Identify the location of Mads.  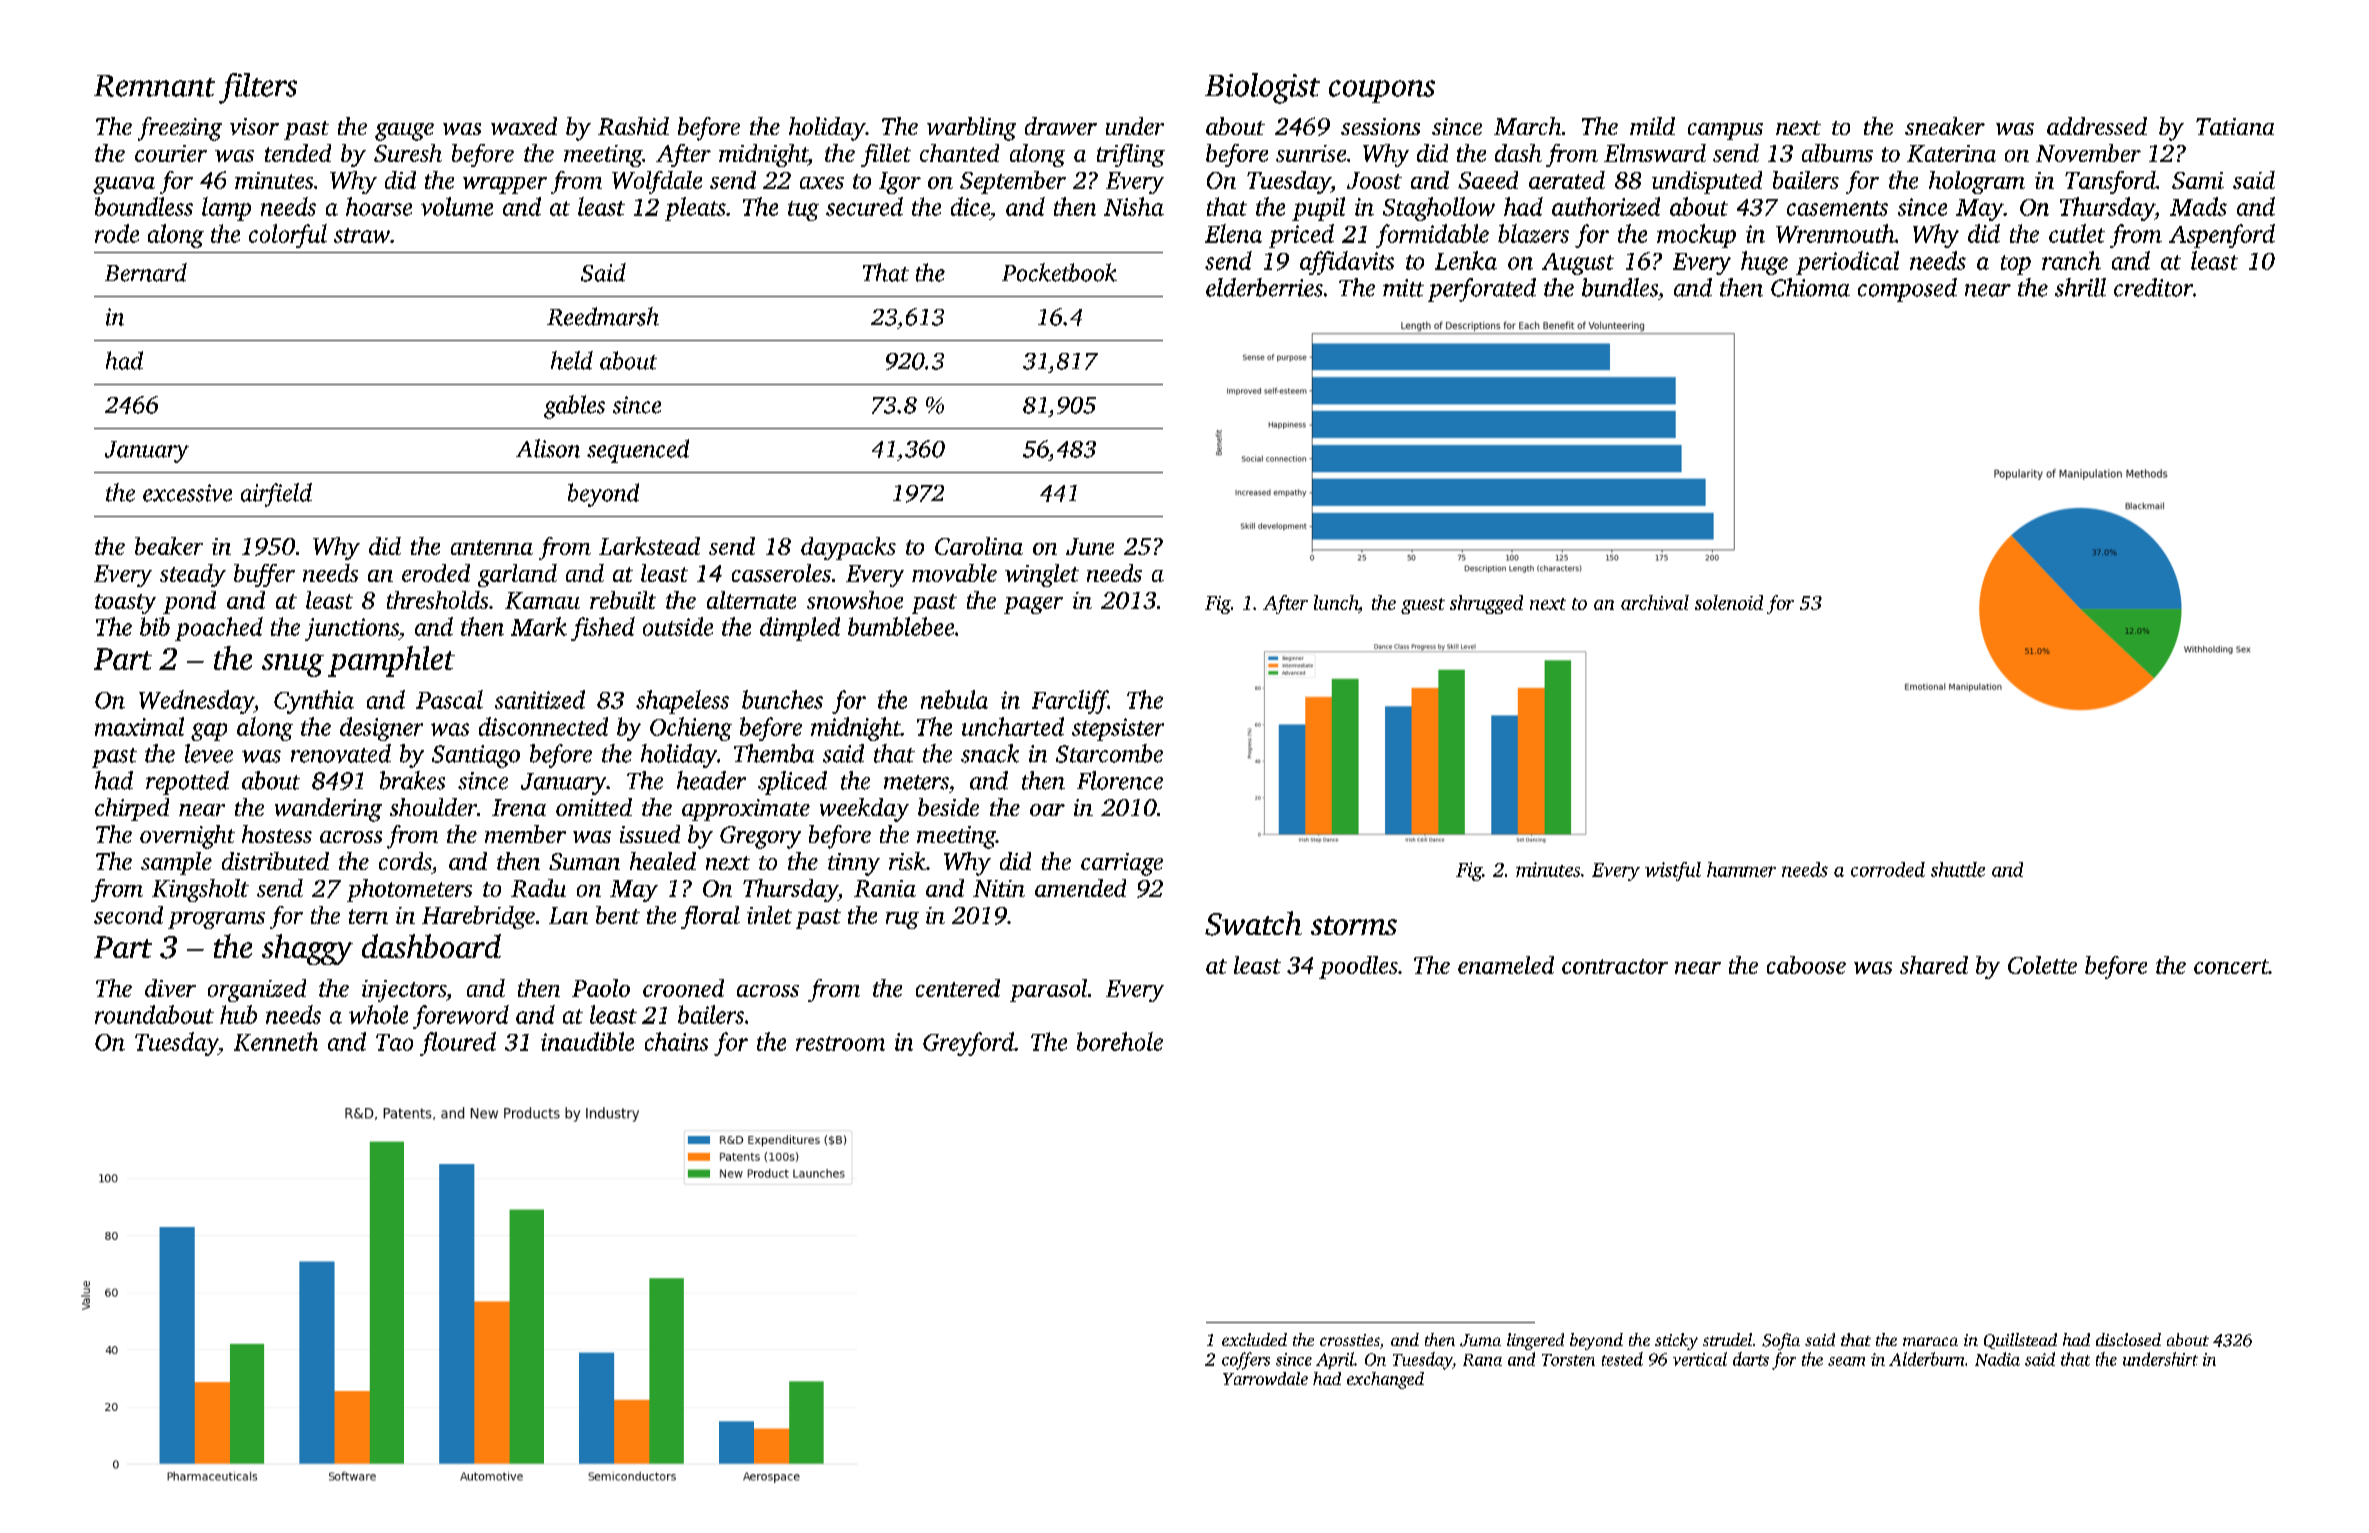
(2198, 206).
